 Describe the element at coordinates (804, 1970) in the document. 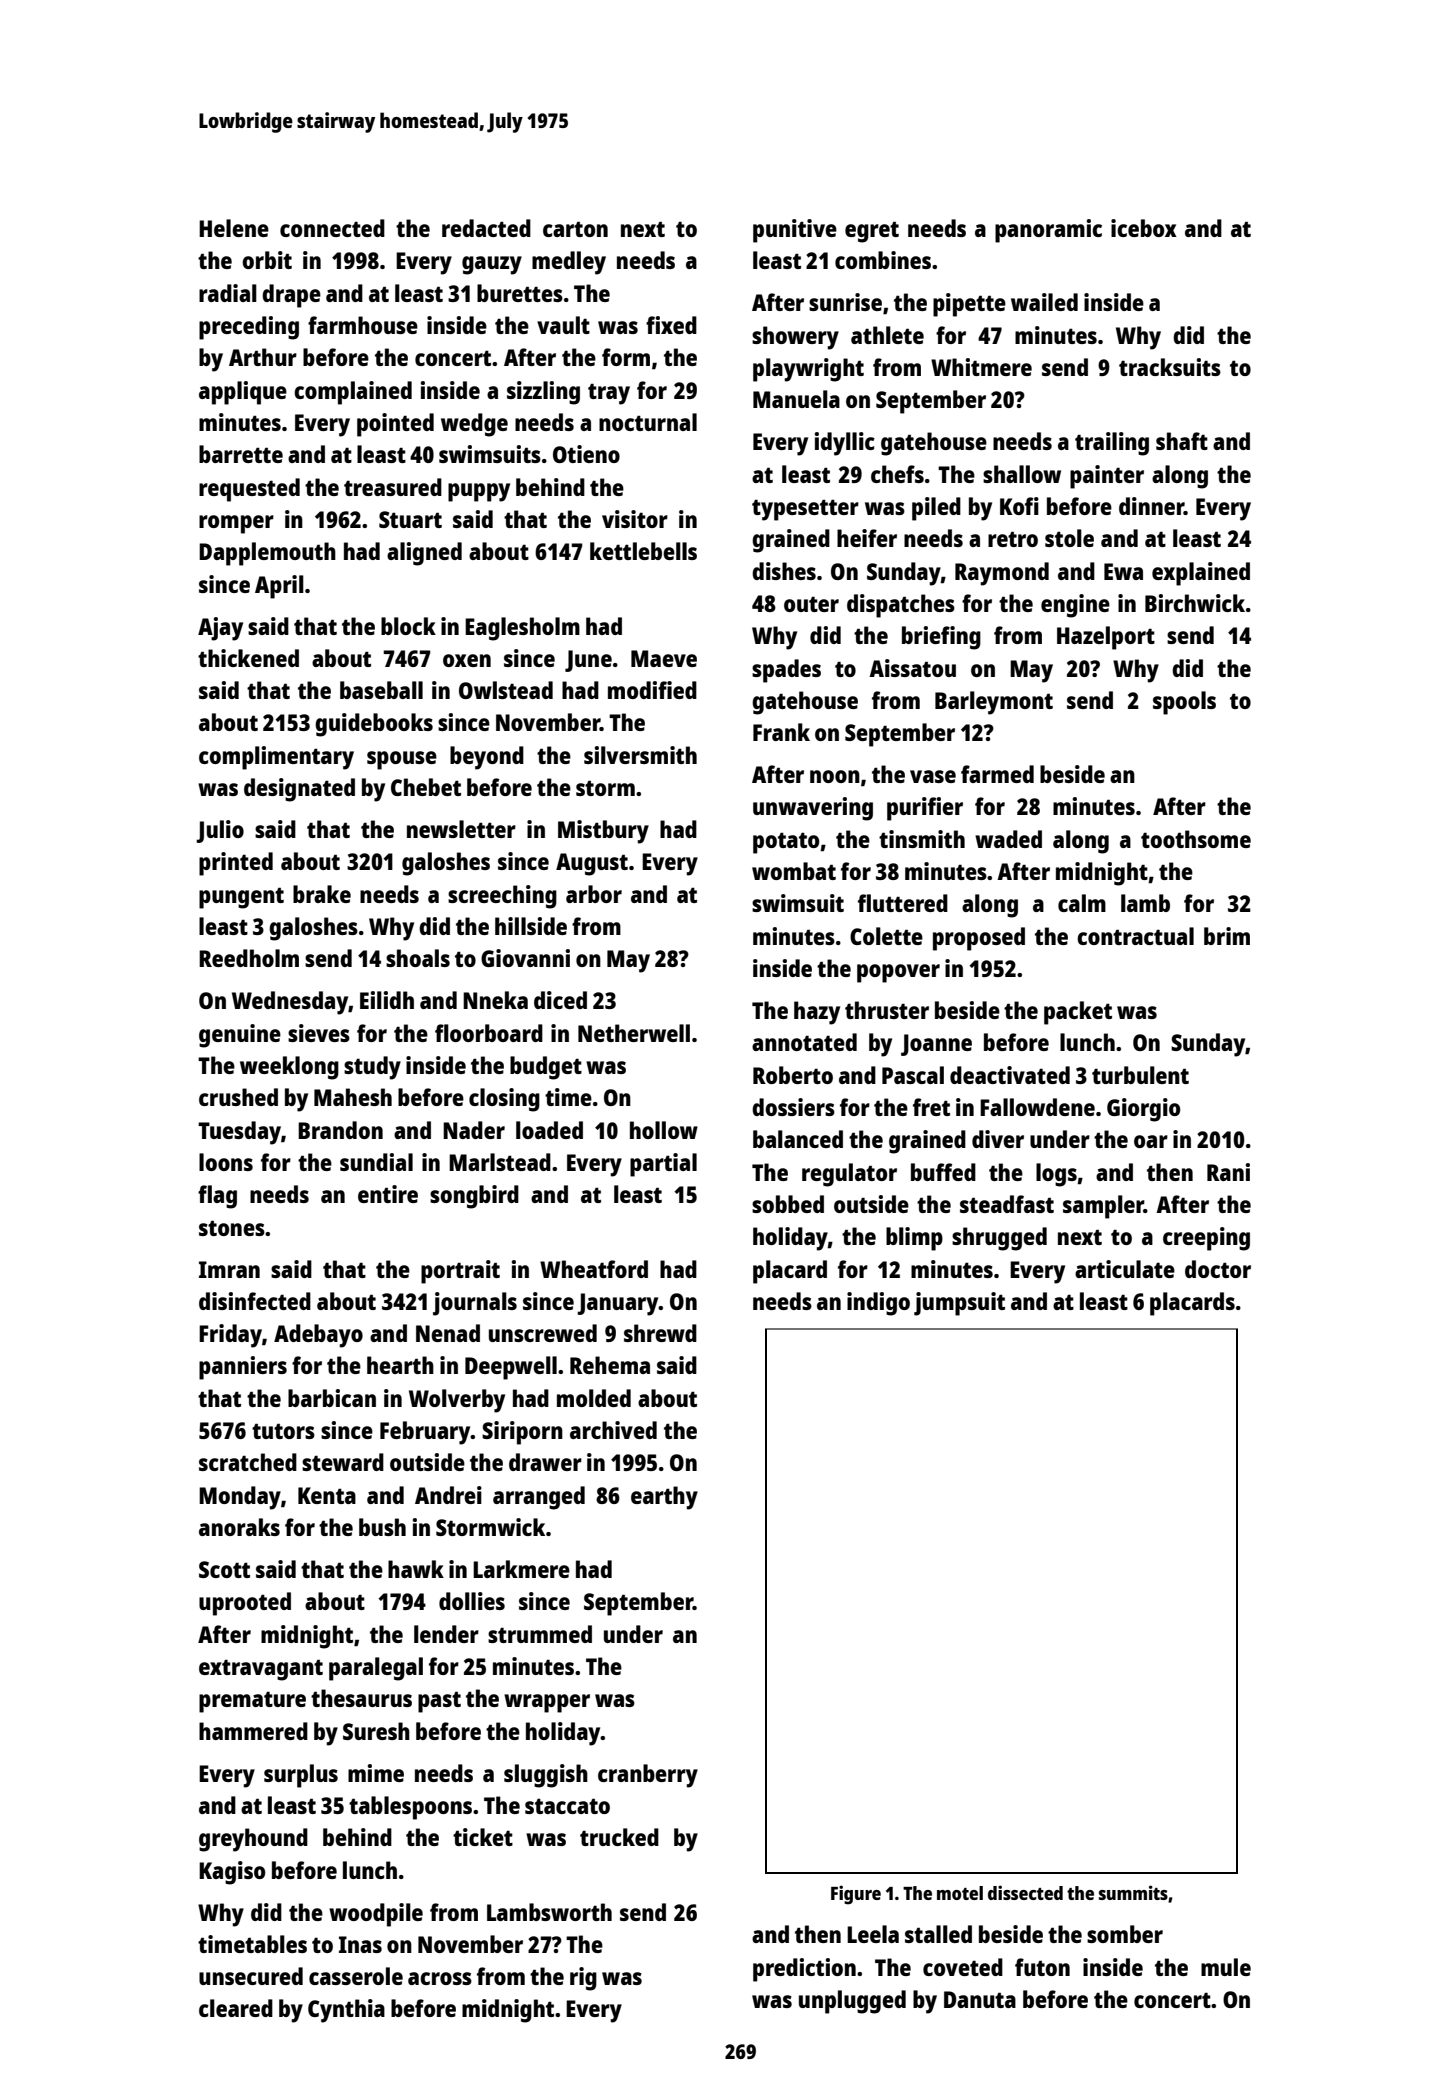

I see `prediction` at that location.
